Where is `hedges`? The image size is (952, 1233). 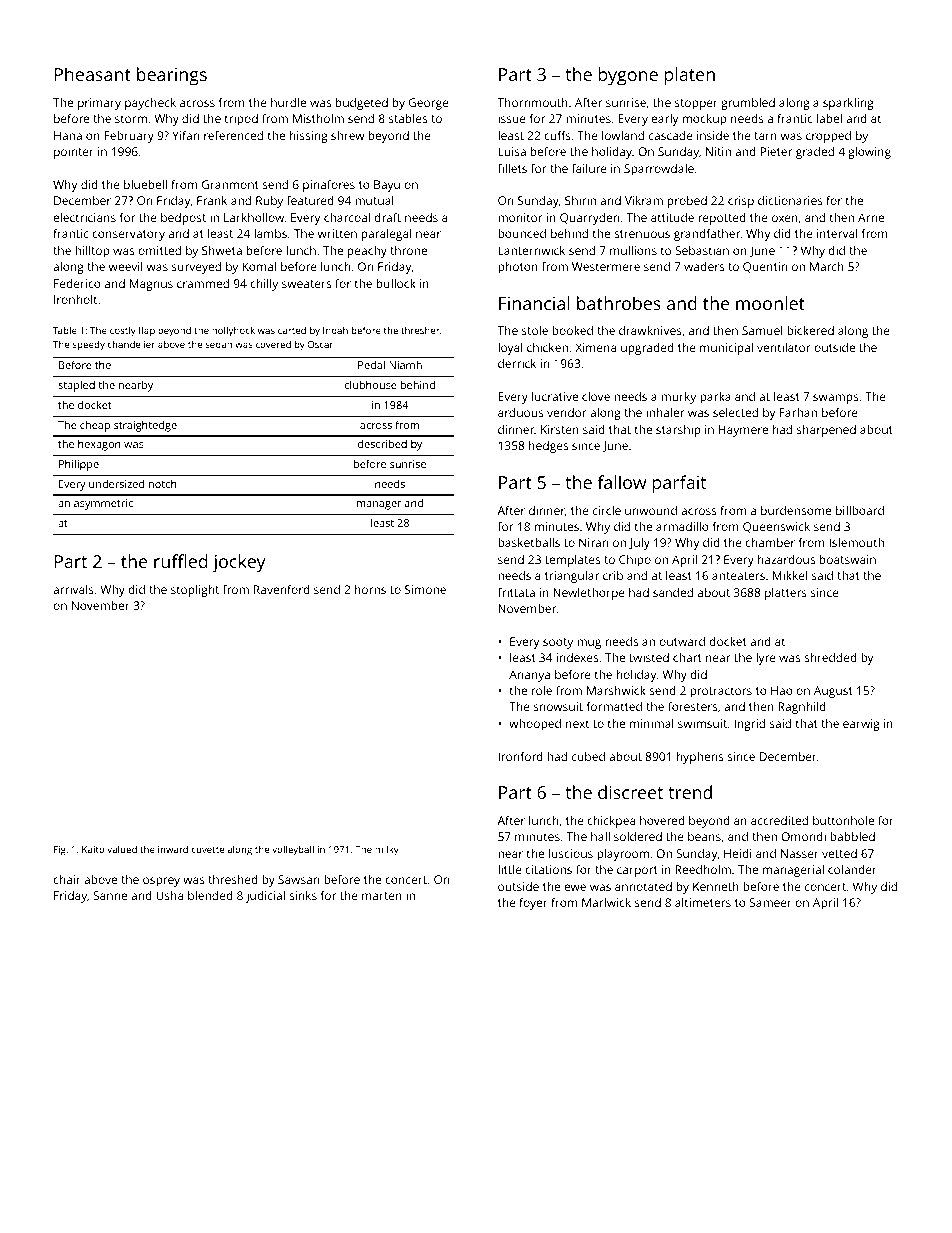 hedges is located at coordinates (548, 447).
